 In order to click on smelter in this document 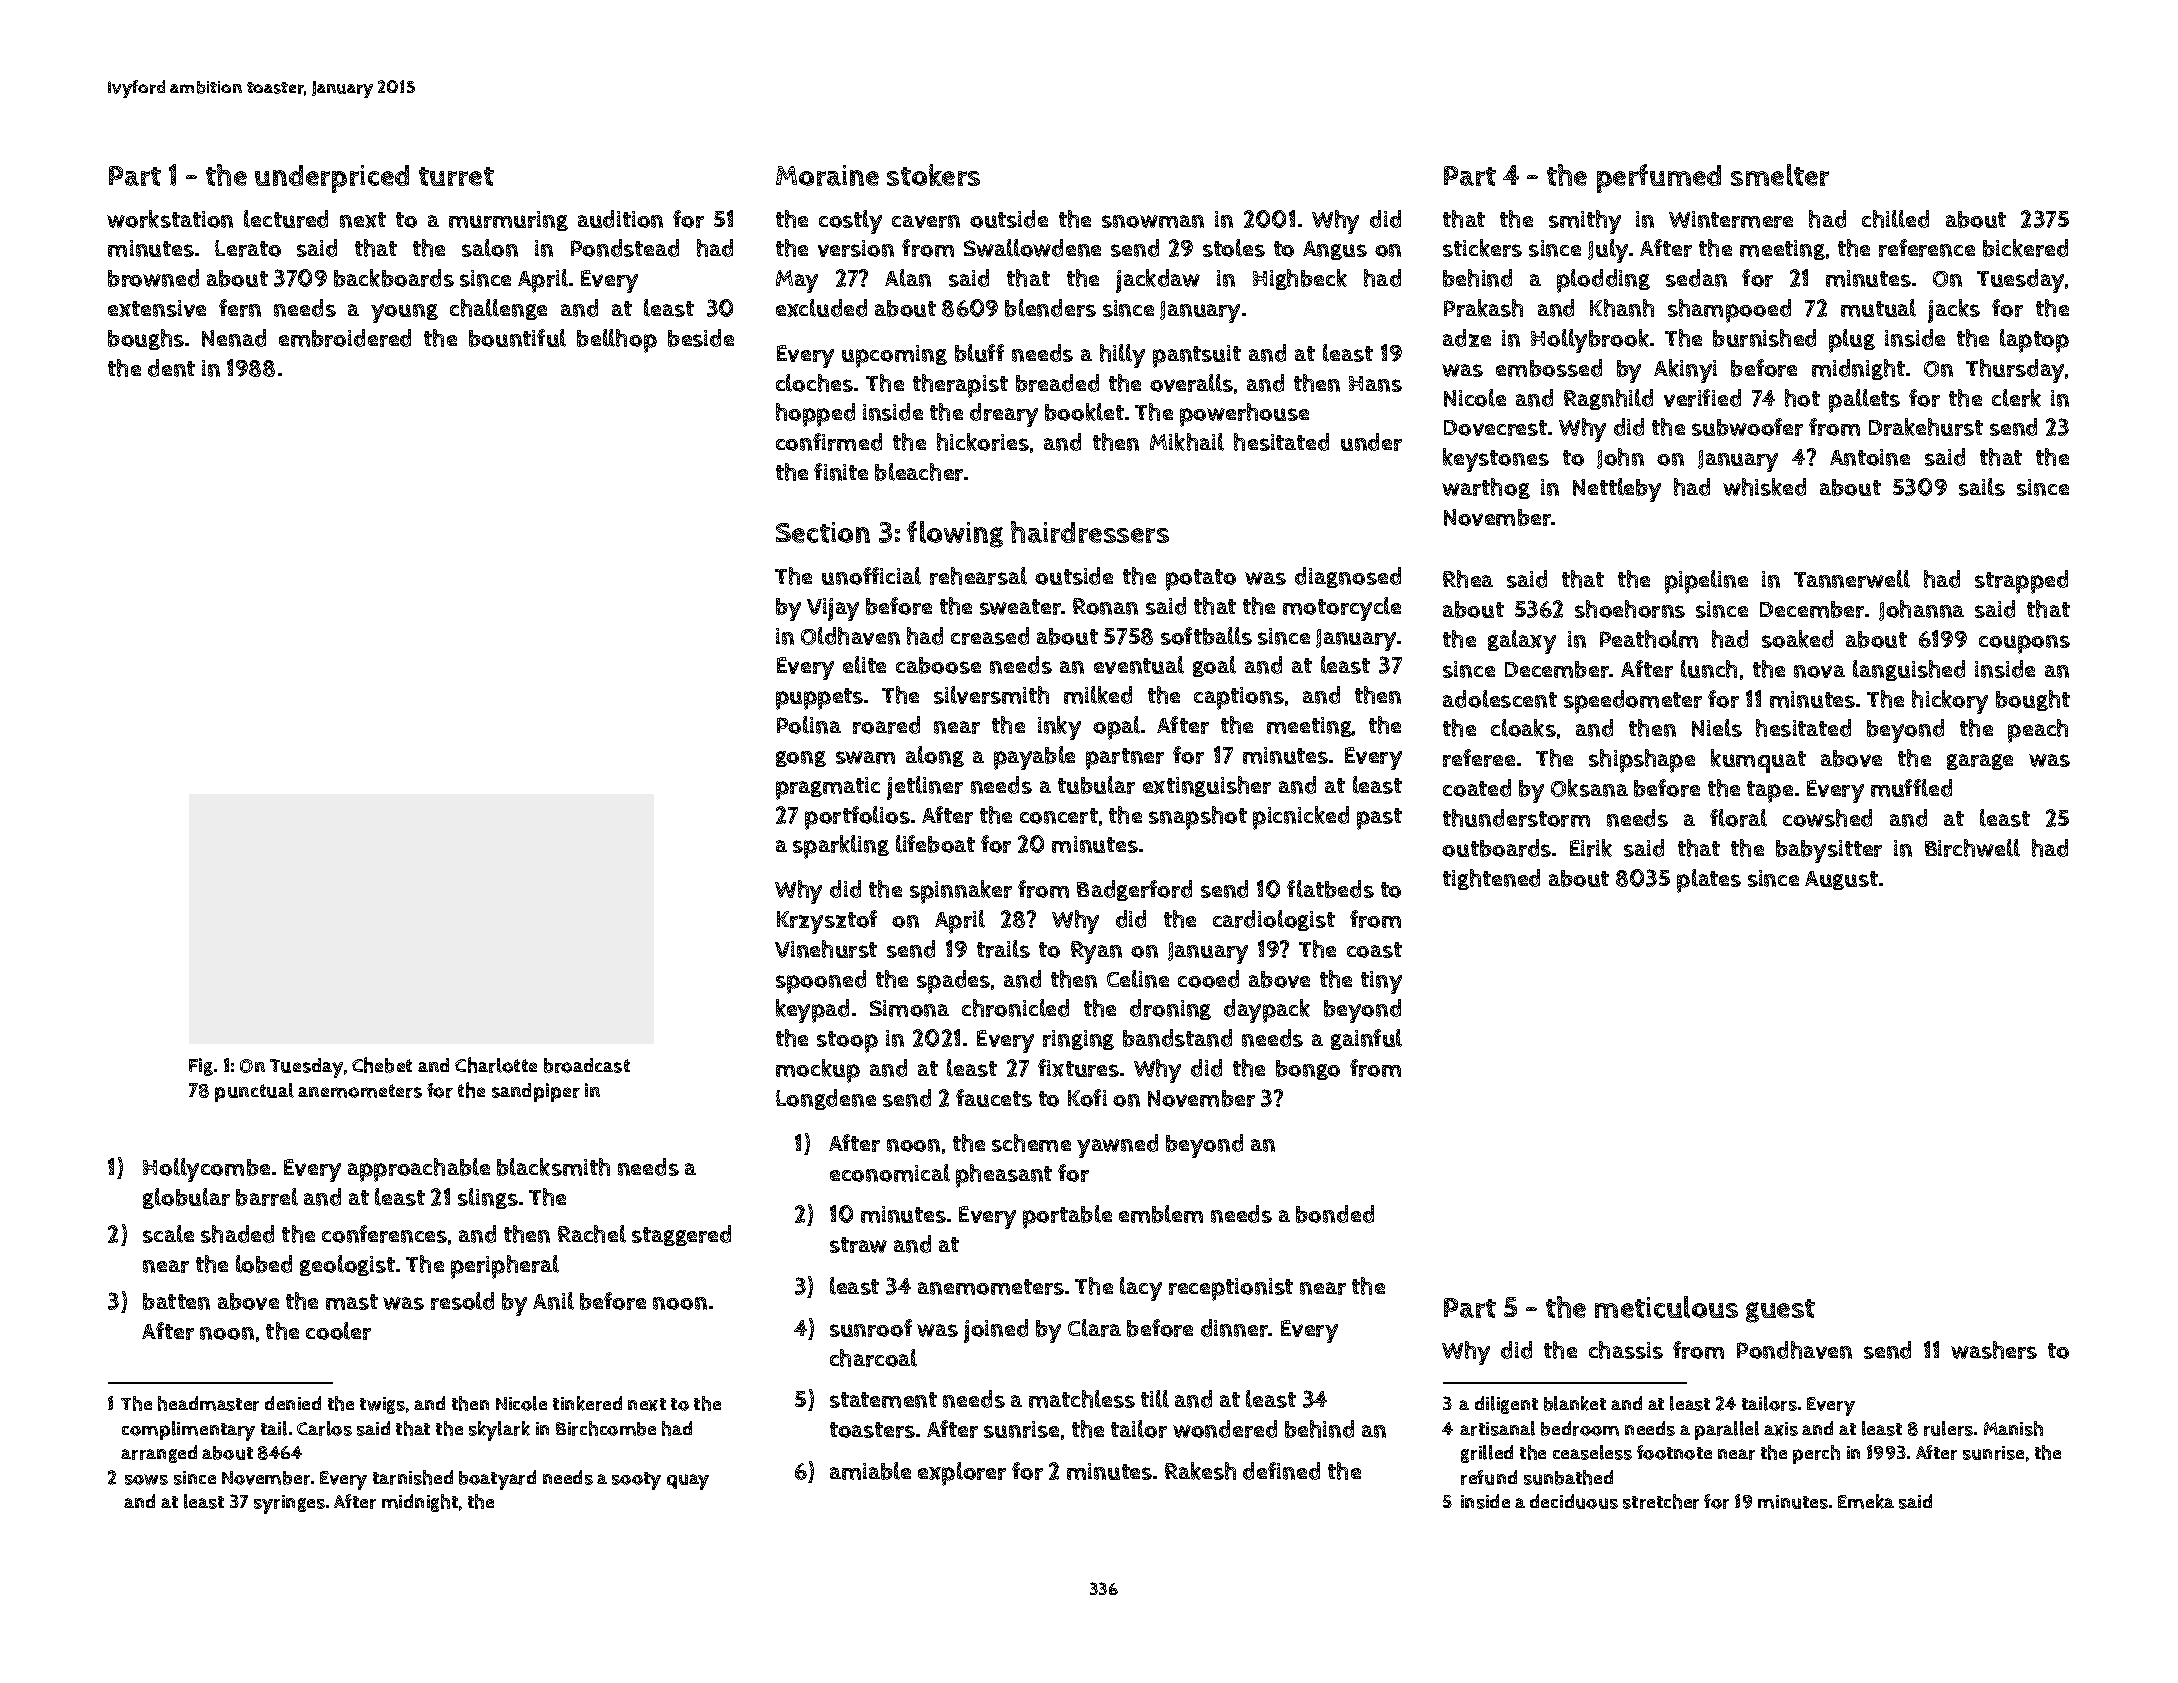, I will do `click(1780, 175)`.
